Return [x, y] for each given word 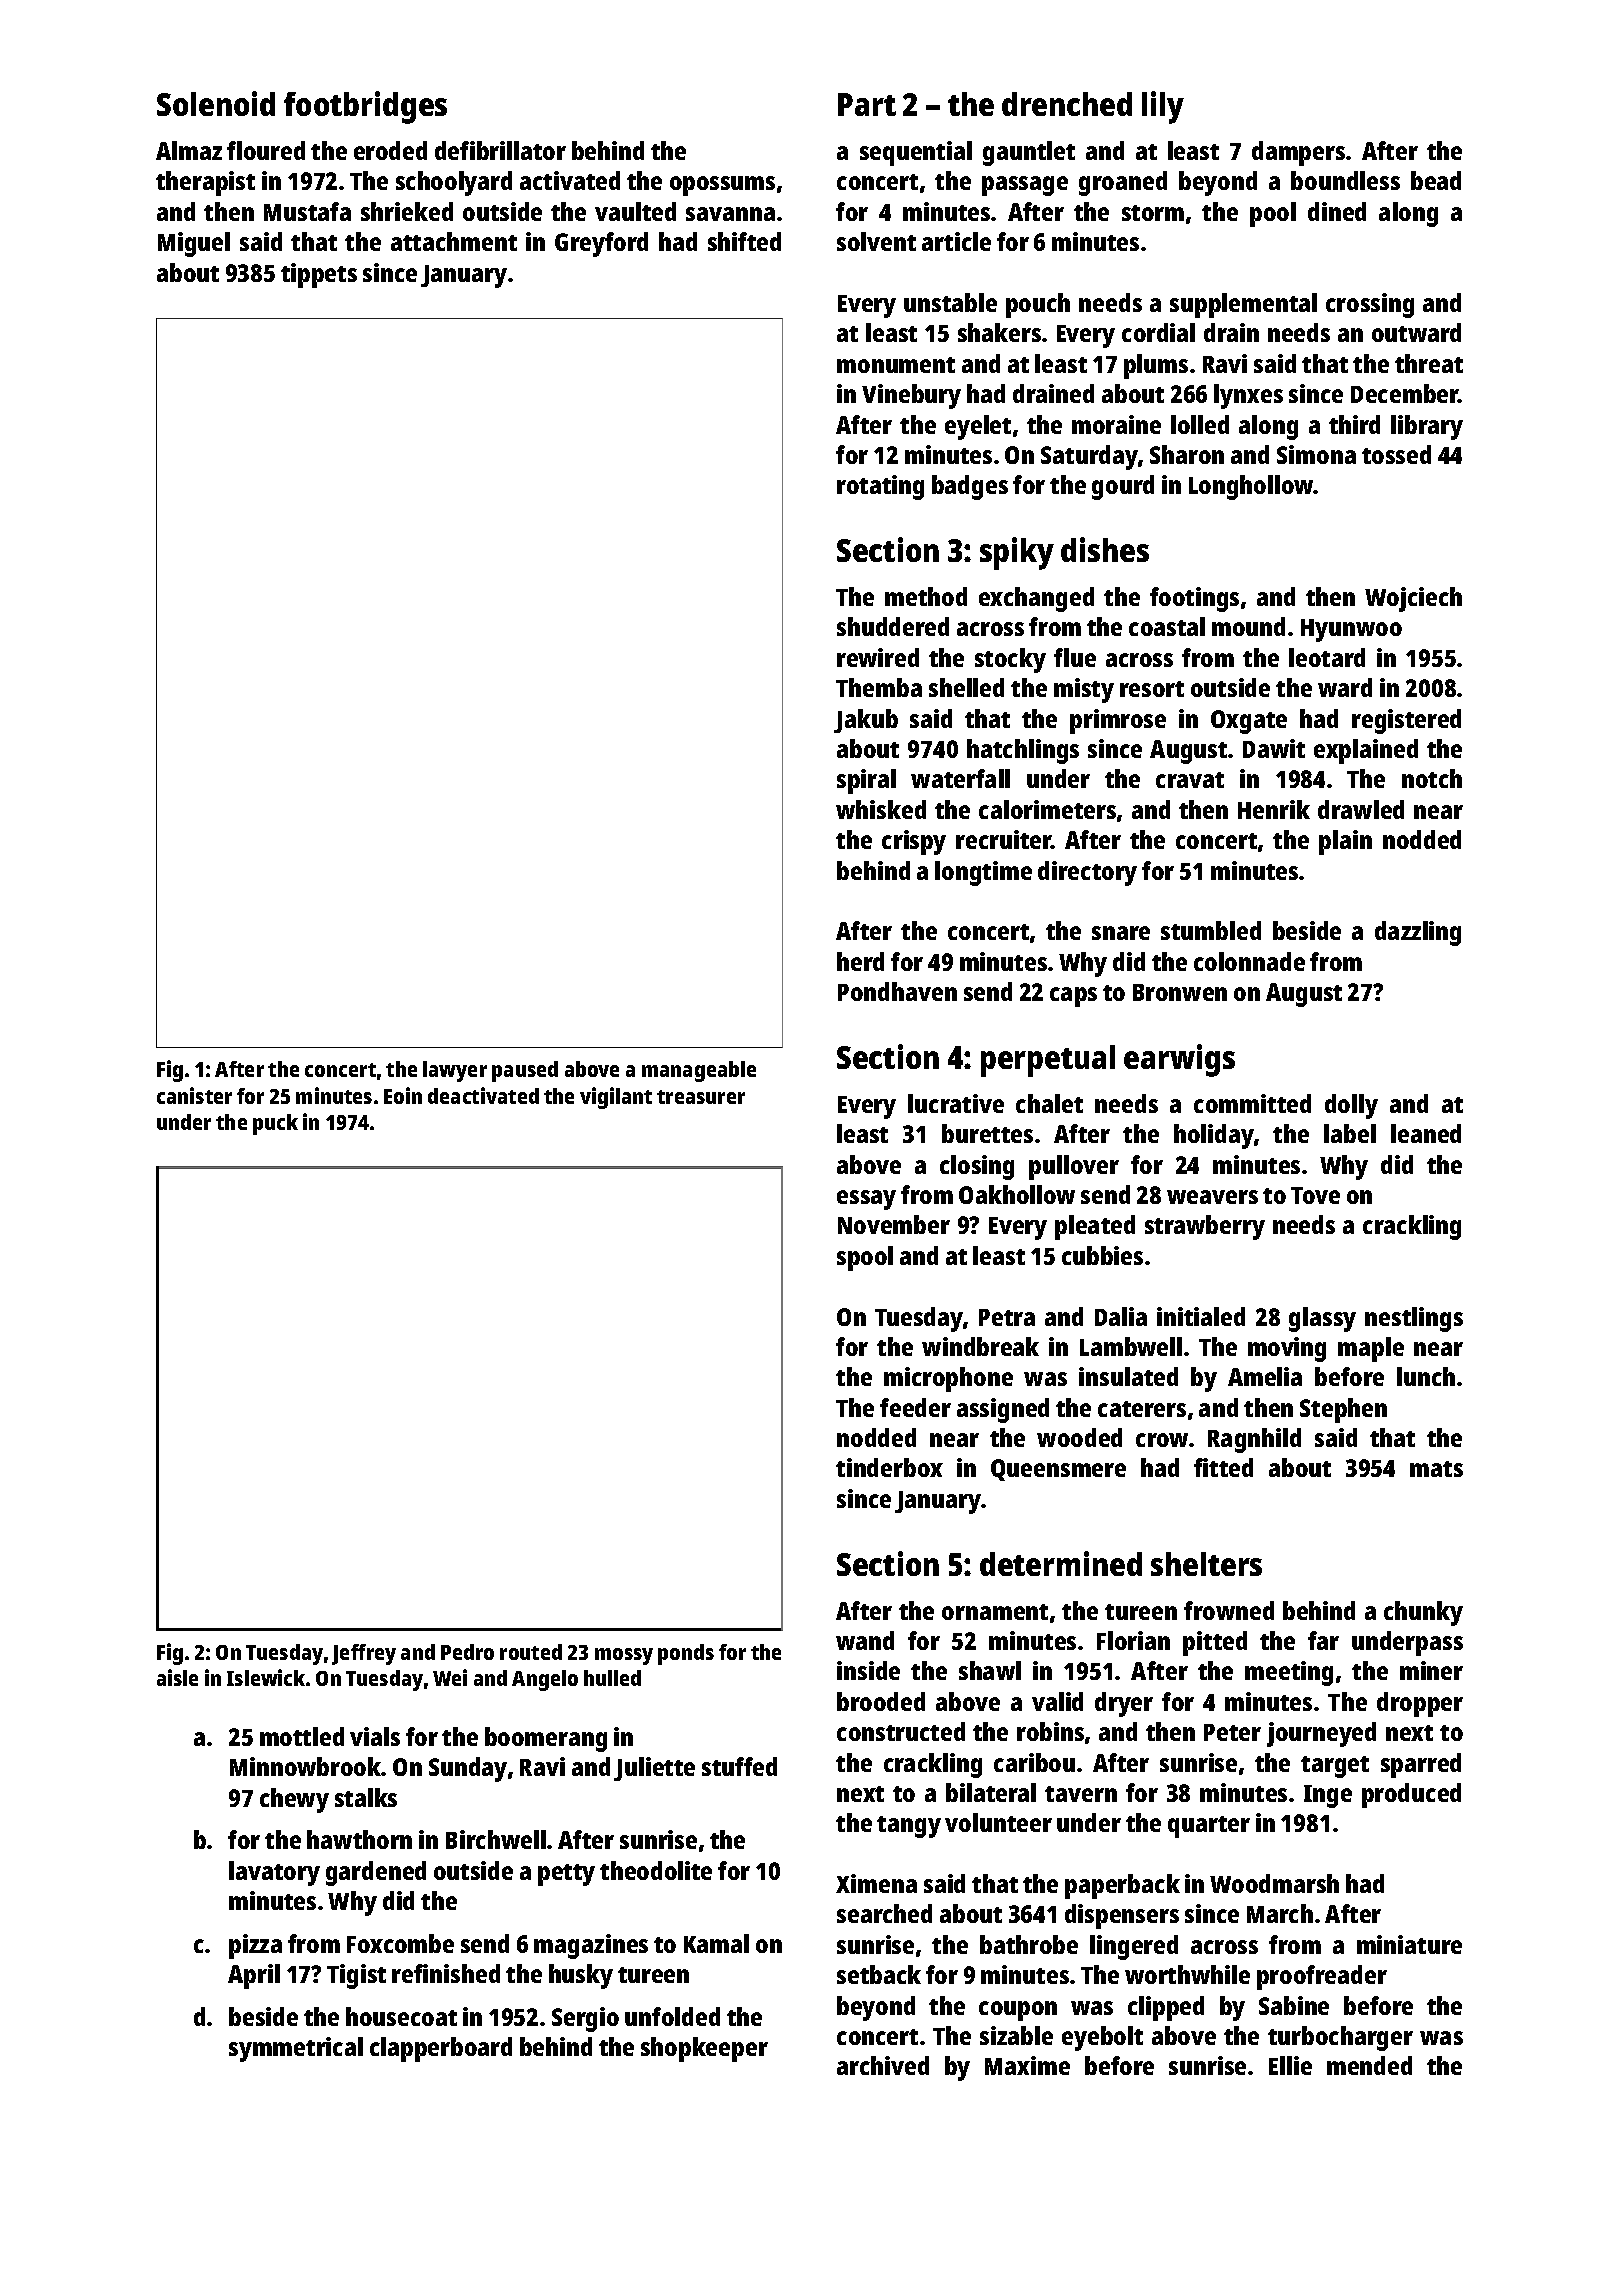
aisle [177, 1677]
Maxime [1027, 2065]
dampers [1298, 153]
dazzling [1418, 933]
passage [1025, 186]
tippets [319, 275]
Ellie [1290, 2065]
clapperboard [441, 2049]
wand [865, 1640]
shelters [1206, 1564]
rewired [878, 657]
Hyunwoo [1351, 630]
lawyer [455, 1071]
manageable [699, 1071]
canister [194, 1095]
